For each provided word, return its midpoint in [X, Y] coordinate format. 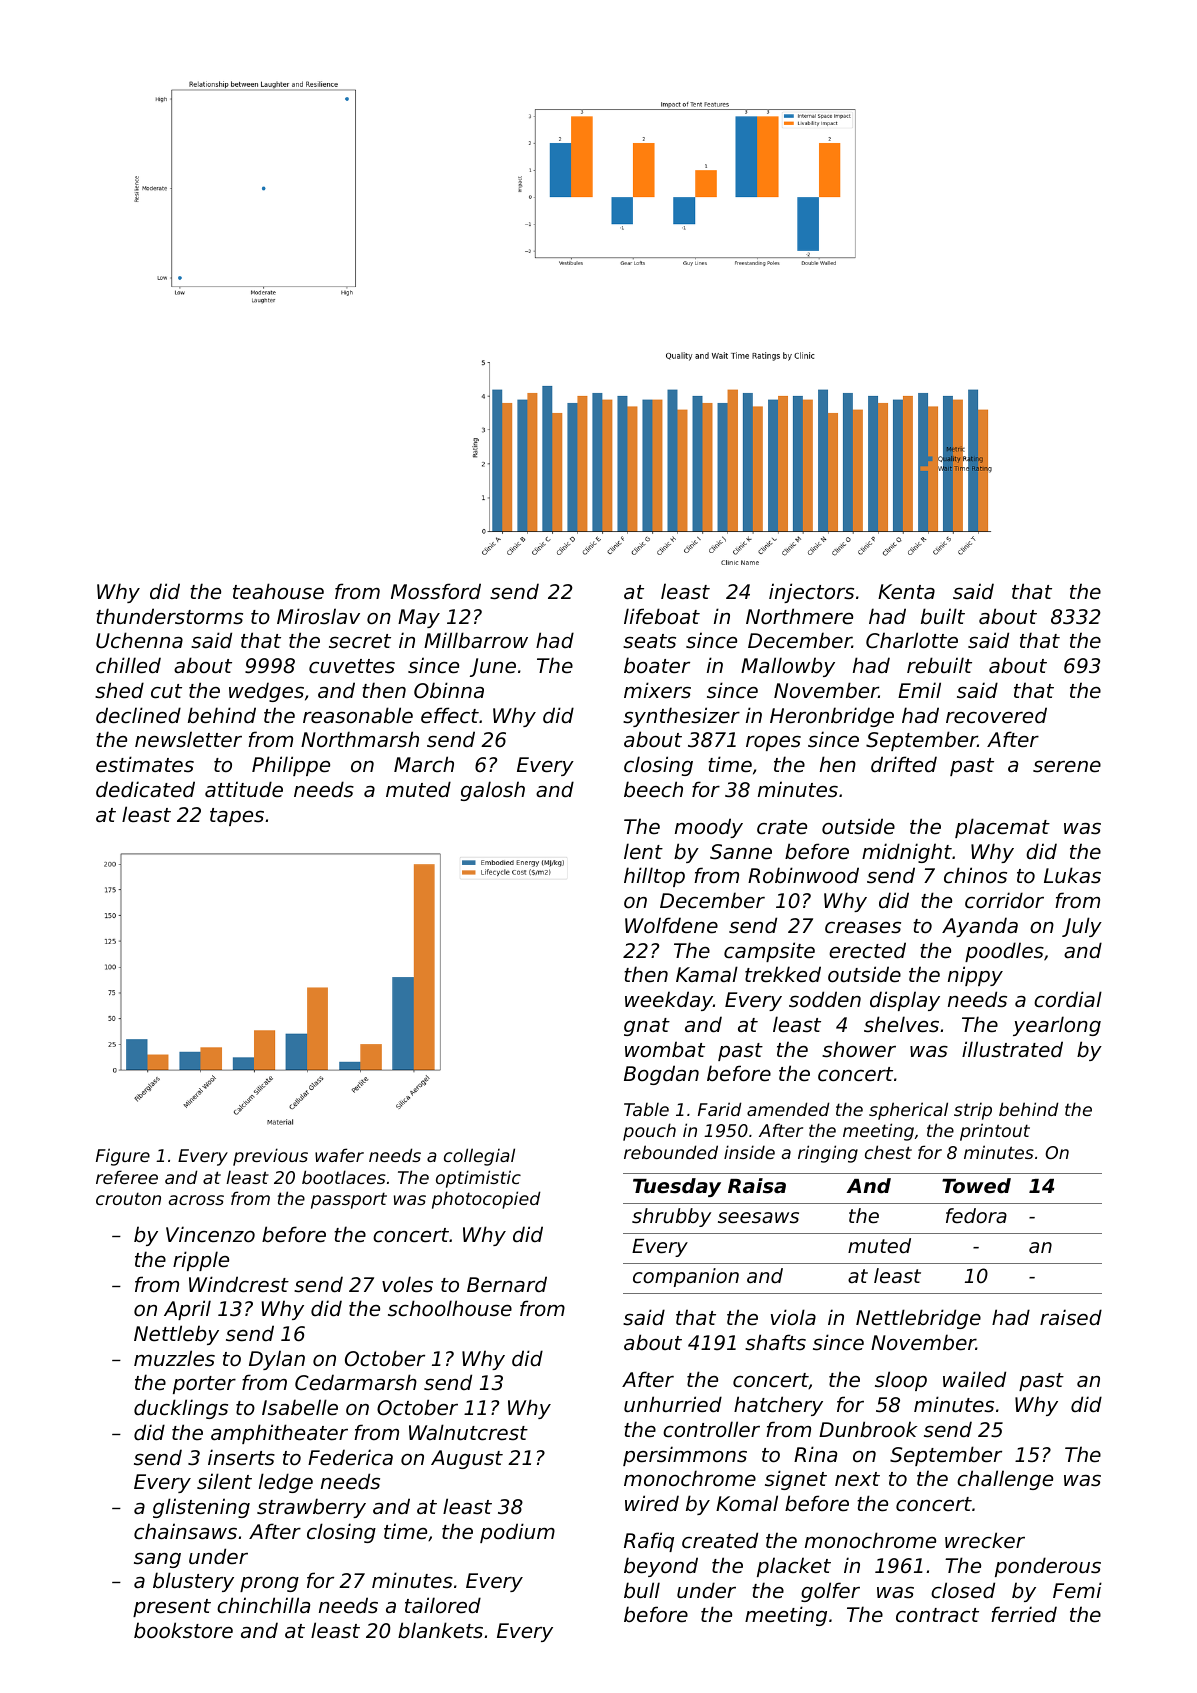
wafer [339, 1155]
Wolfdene [671, 925]
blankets [440, 1630]
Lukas [1072, 875]
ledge [286, 1483]
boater [657, 665]
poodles [1004, 952]
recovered [996, 715]
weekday [669, 1001]
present [172, 1608]
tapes [237, 817]
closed [963, 1590]
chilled [128, 665]
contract [937, 1615]
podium [517, 1533]
